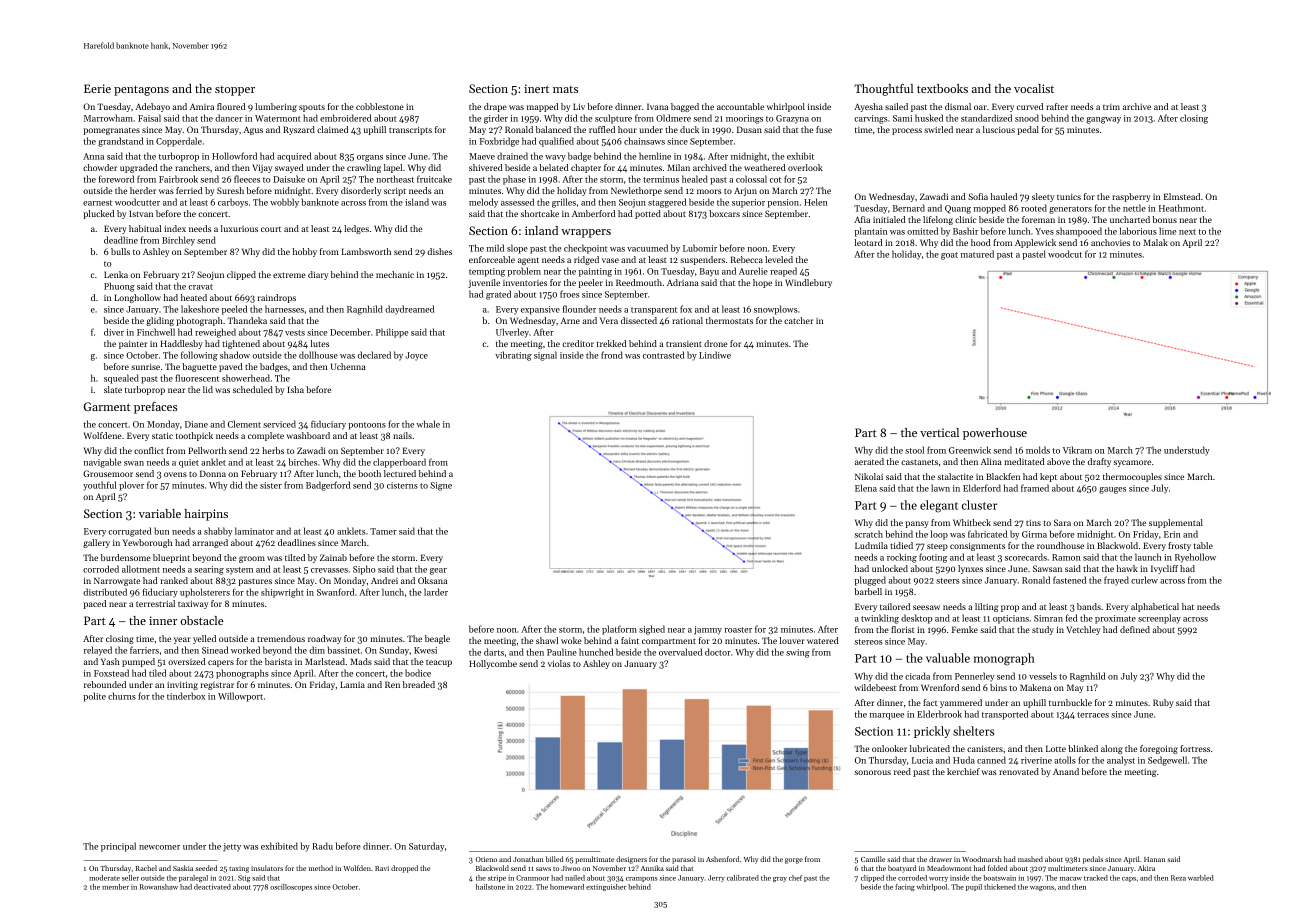  Describe the element at coordinates (715, 355) in the screenshot. I see `Lindiwe` at that location.
